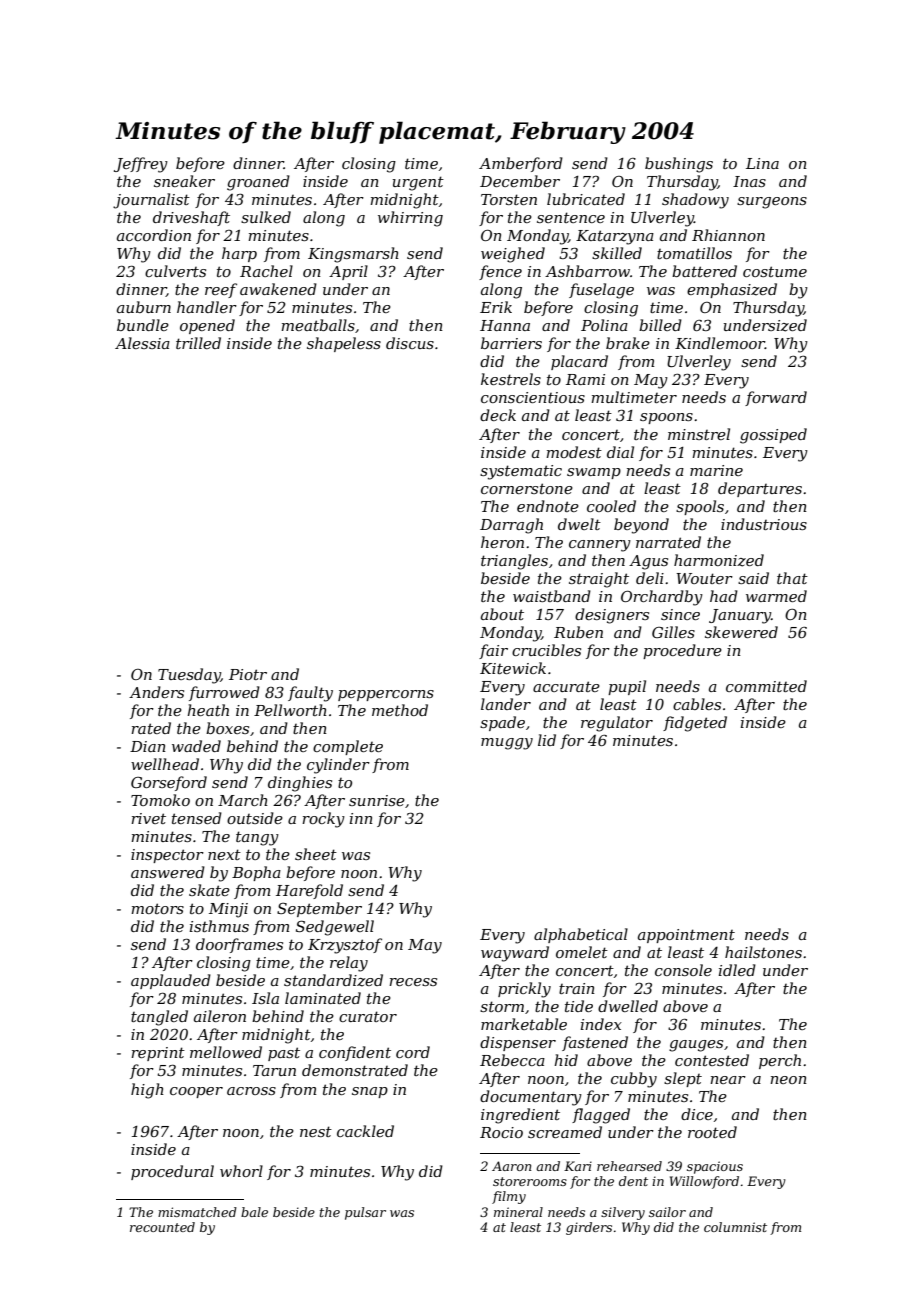  Describe the element at coordinates (686, 936) in the screenshot. I see `appointment` at that location.
